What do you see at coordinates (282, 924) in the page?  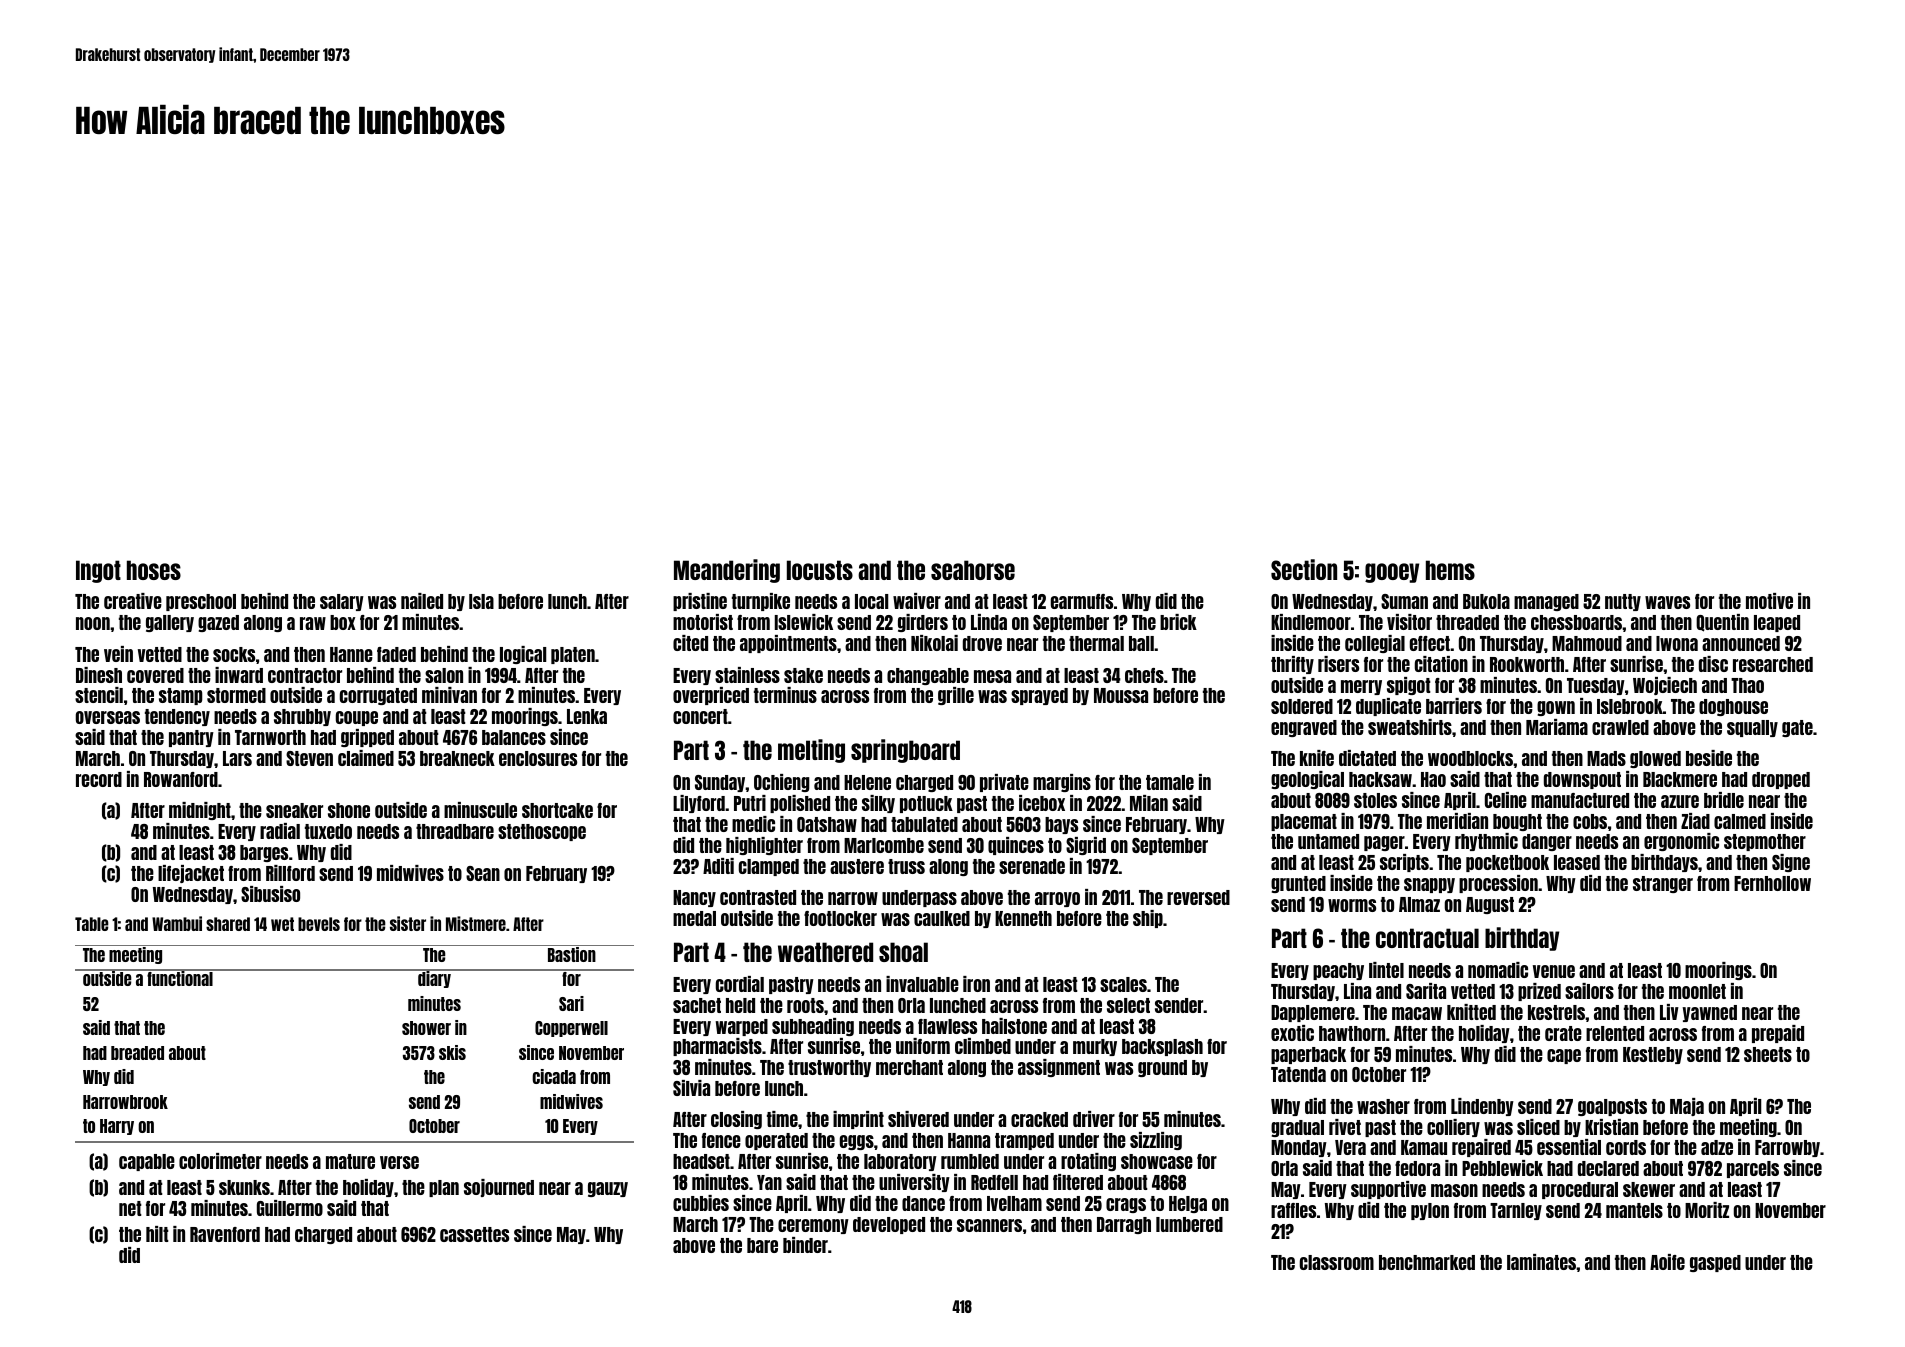 I see `wet` at bounding box center [282, 924].
